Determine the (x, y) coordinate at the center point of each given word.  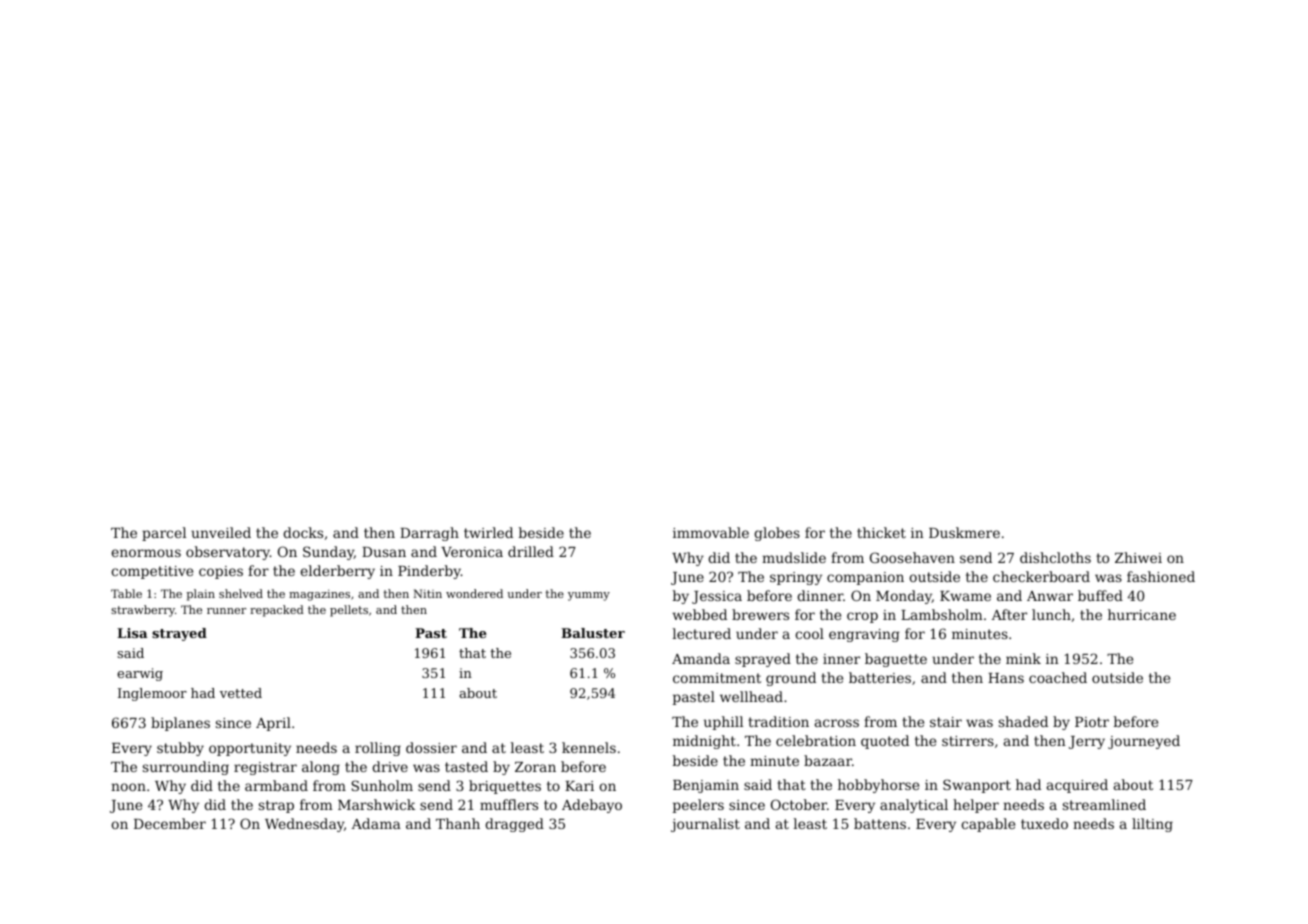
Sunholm (382, 785)
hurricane (1142, 614)
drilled (531, 551)
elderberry (337, 572)
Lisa (132, 633)
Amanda (701, 658)
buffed (1100, 595)
